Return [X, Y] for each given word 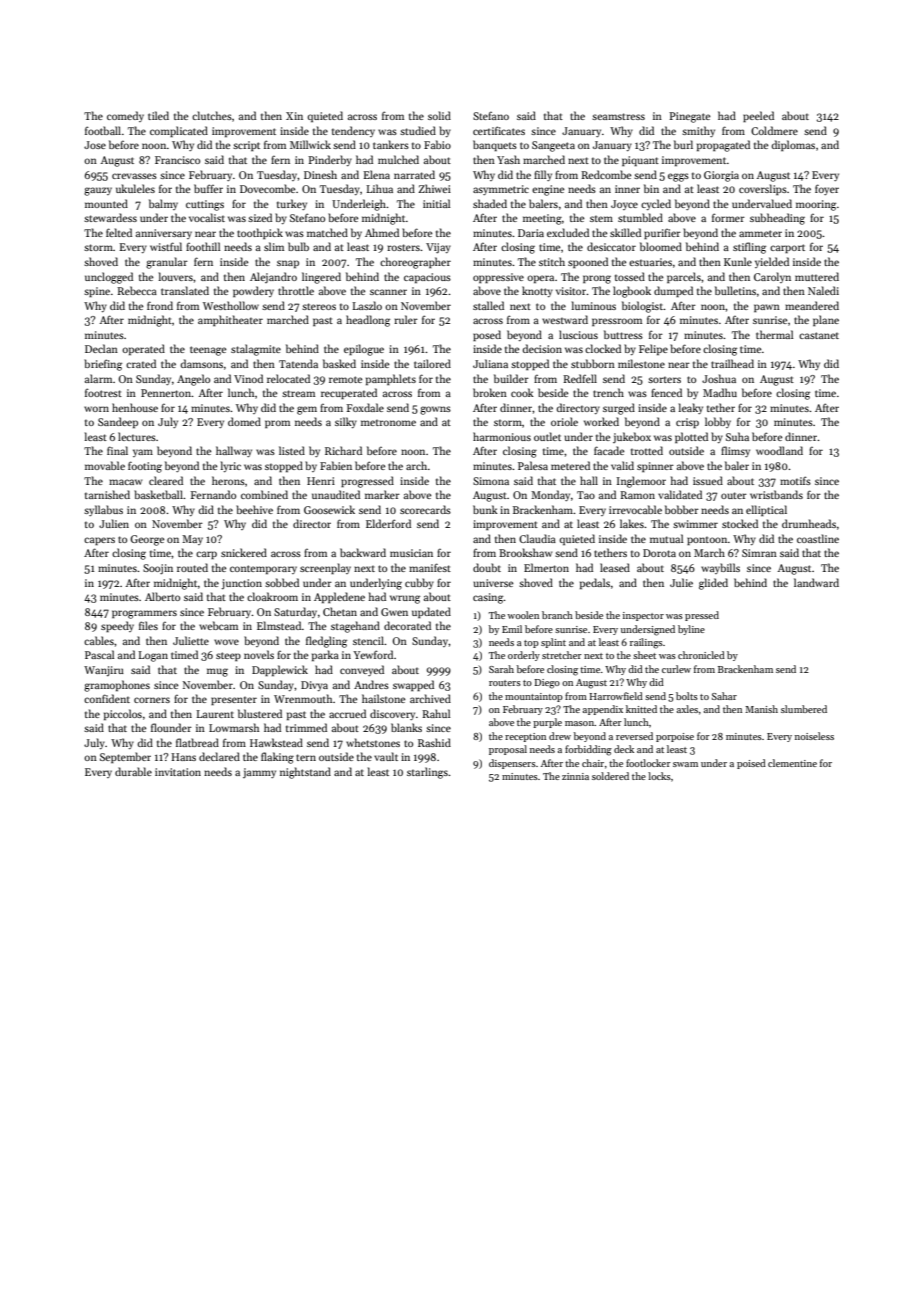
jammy [259, 773]
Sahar [724, 696]
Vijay [438, 248]
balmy [163, 204]
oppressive [498, 278]
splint [553, 643]
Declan [101, 348]
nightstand [305, 773]
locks [659, 776]
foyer [827, 189]
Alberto [162, 596]
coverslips [763, 189]
